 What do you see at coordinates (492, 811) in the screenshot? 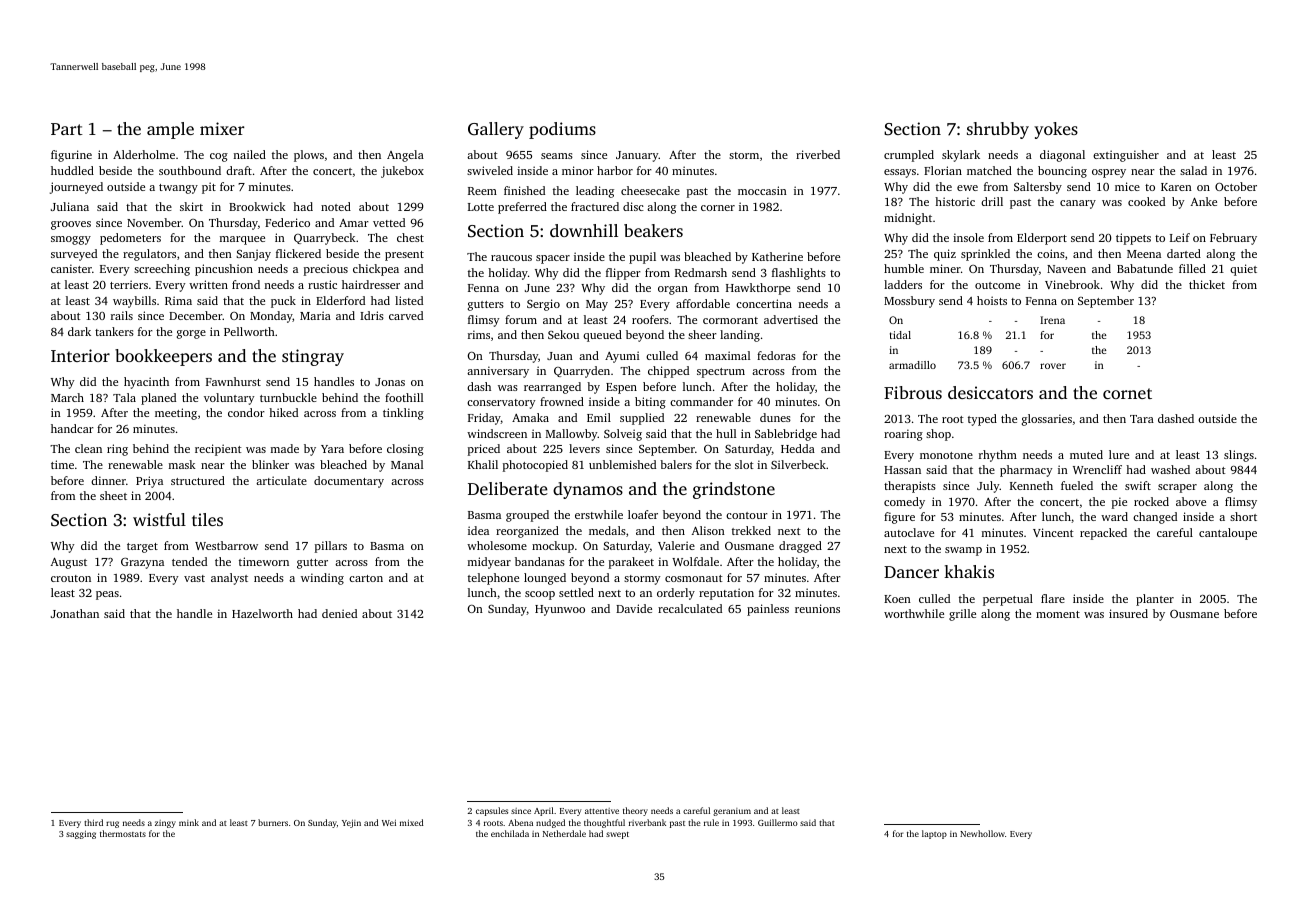
I see `capsules` at bounding box center [492, 811].
